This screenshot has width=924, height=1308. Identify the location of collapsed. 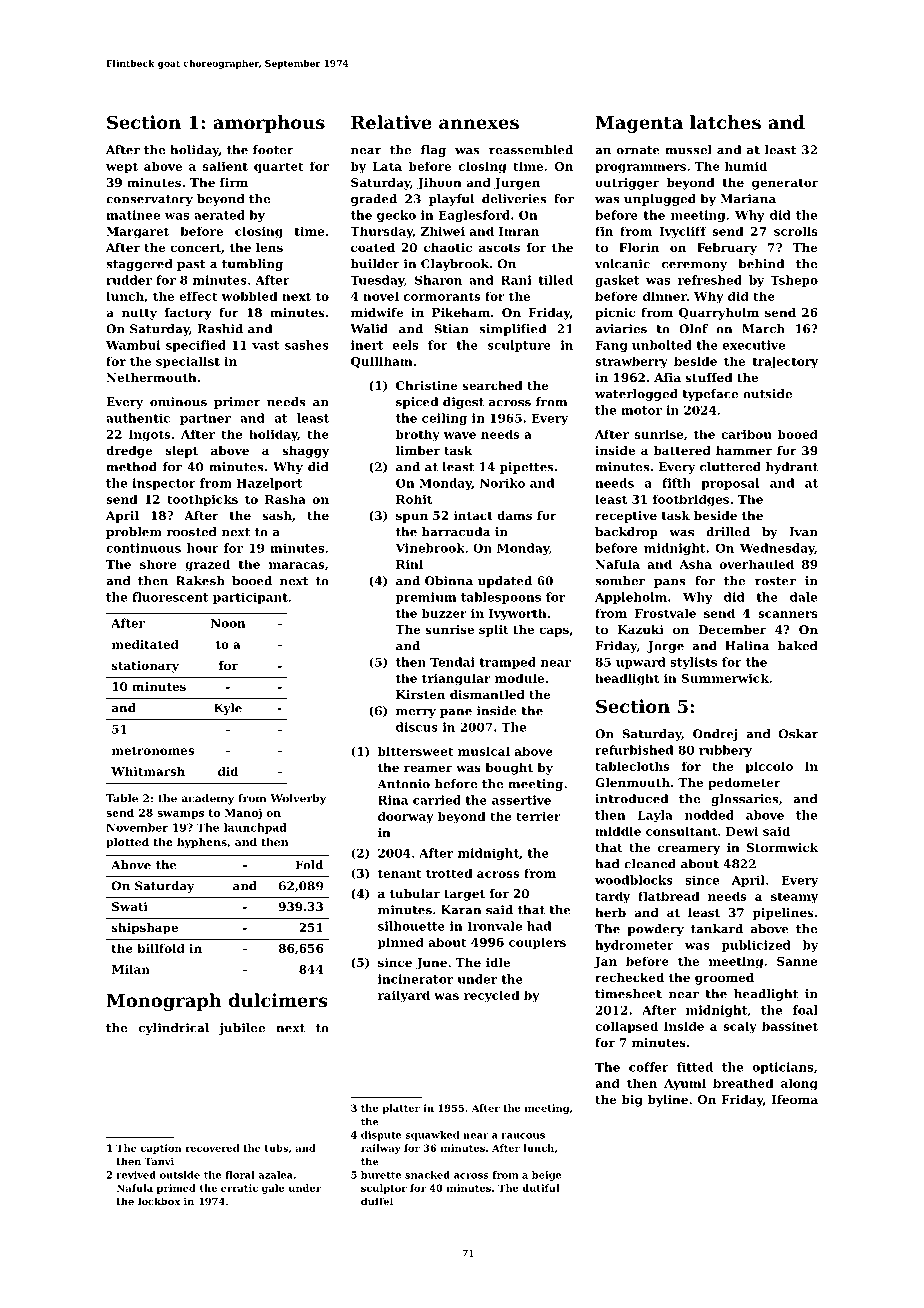
(626, 1027).
